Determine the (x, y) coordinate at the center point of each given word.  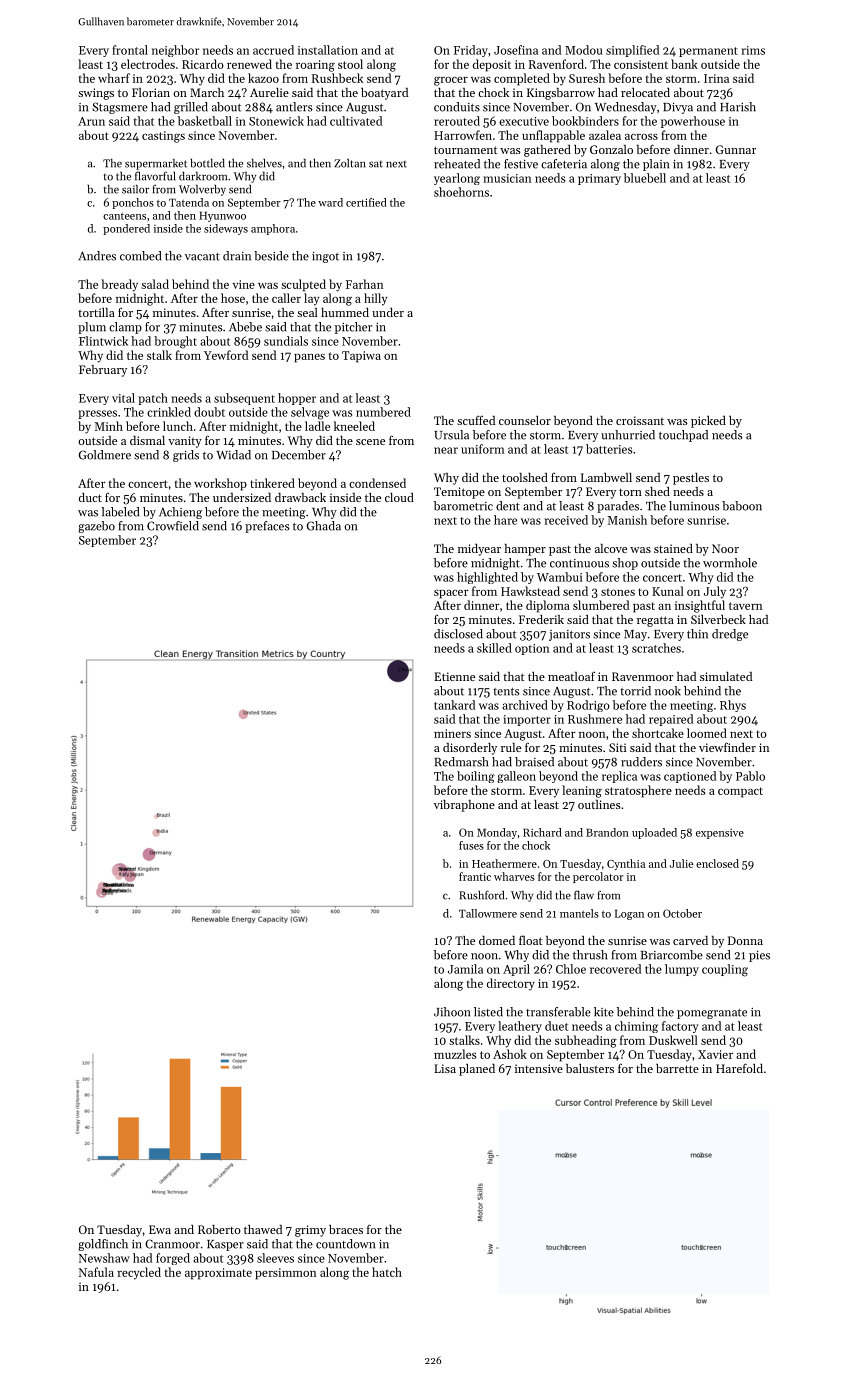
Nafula (96, 1272)
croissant (640, 420)
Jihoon (452, 1012)
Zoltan (350, 163)
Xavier (715, 1054)
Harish (738, 107)
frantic (475, 876)
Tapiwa (361, 357)
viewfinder (727, 747)
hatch (387, 1272)
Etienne (454, 676)
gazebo (96, 527)
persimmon (285, 1274)
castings (163, 137)
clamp (125, 328)
